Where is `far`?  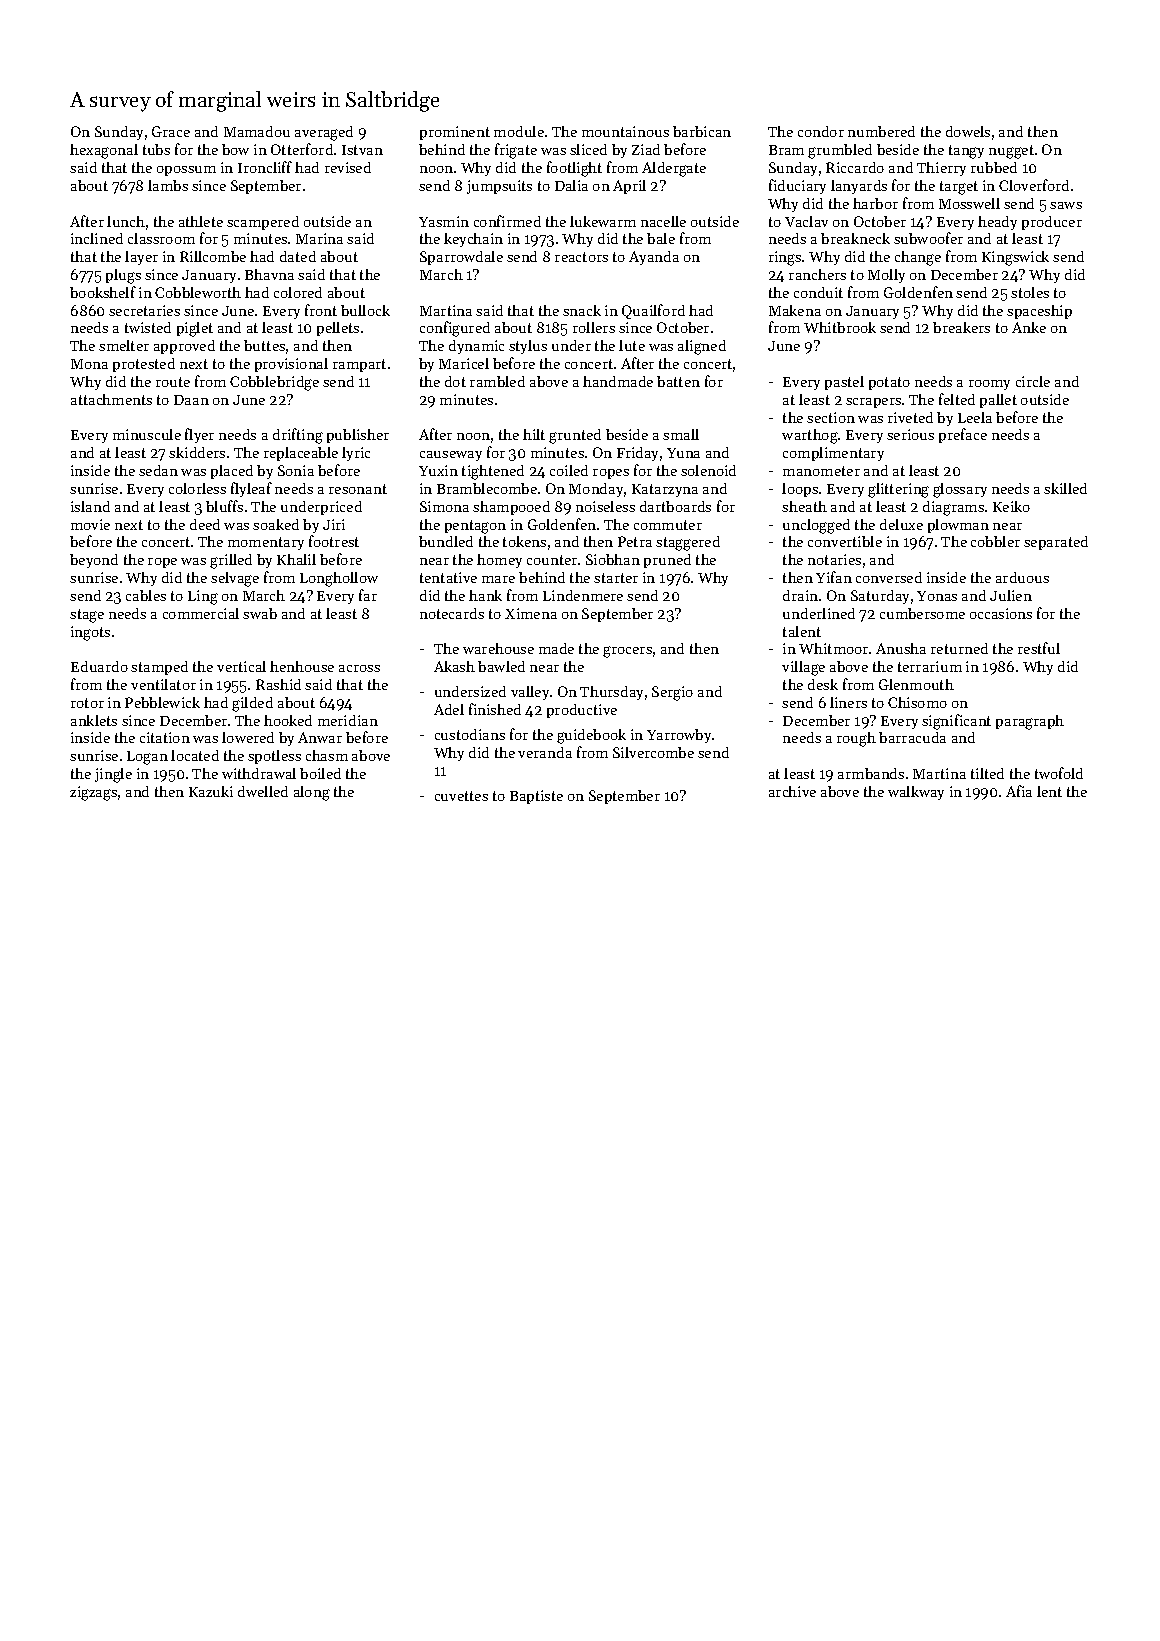 far is located at coordinates (368, 595).
